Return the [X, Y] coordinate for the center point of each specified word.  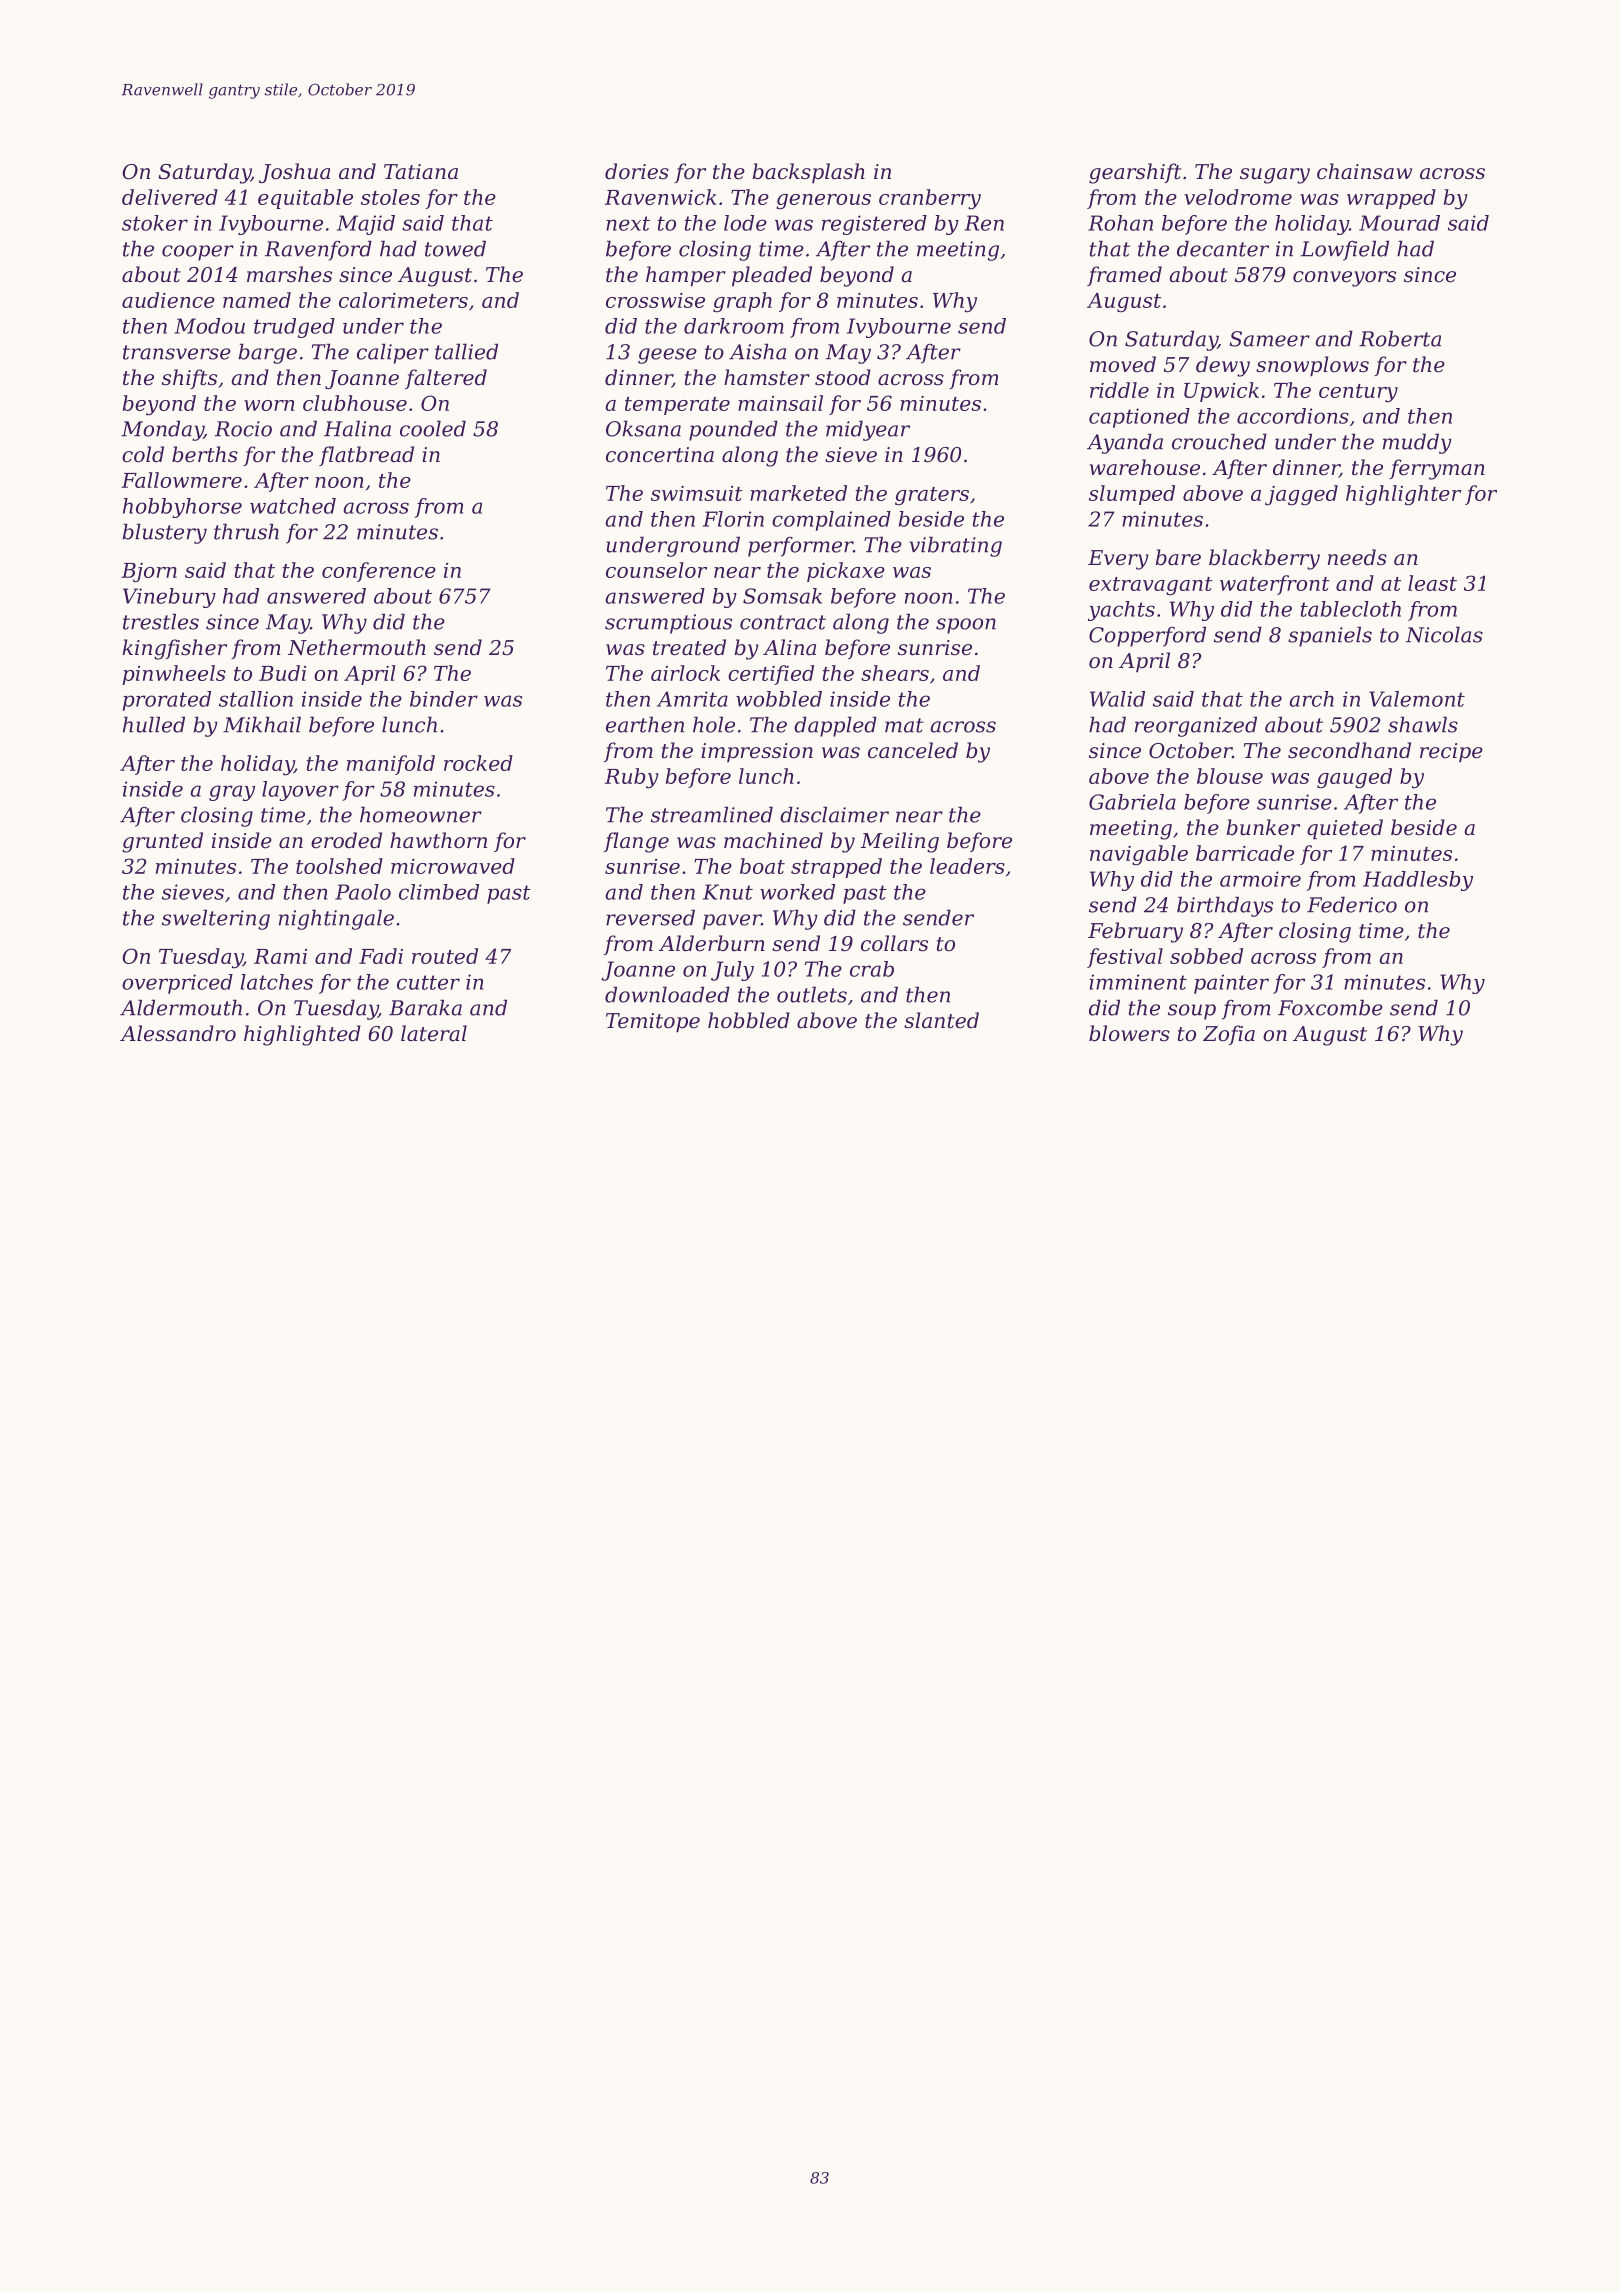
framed [1124, 276]
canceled [913, 750]
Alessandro [178, 1033]
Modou [210, 326]
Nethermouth [357, 647]
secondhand [1349, 750]
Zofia [1229, 1035]
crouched [1219, 441]
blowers [1129, 1033]
